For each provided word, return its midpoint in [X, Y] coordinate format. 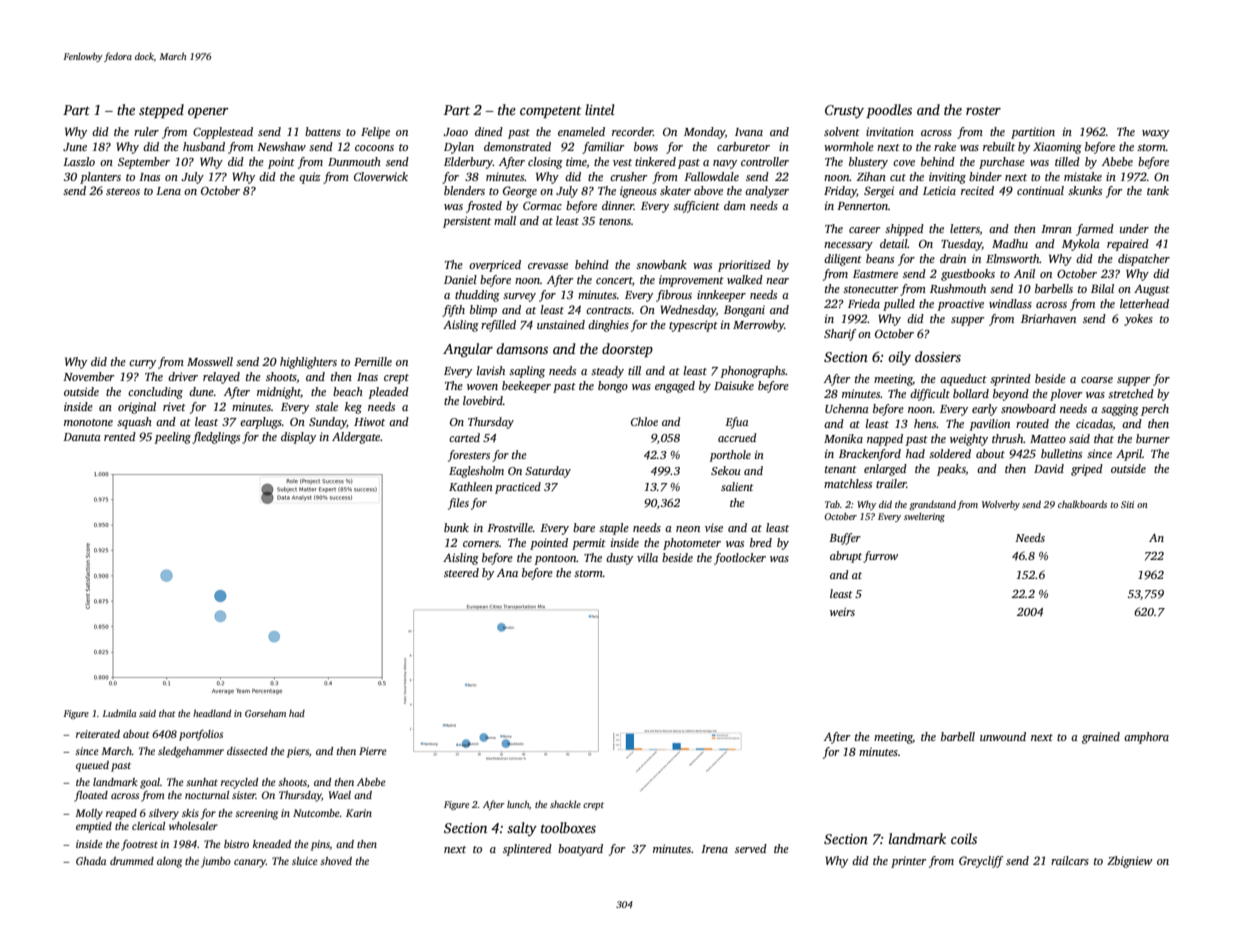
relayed [221, 378]
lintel [600, 109]
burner [1153, 438]
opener [208, 113]
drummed [132, 861]
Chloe [644, 421]
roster [983, 110]
